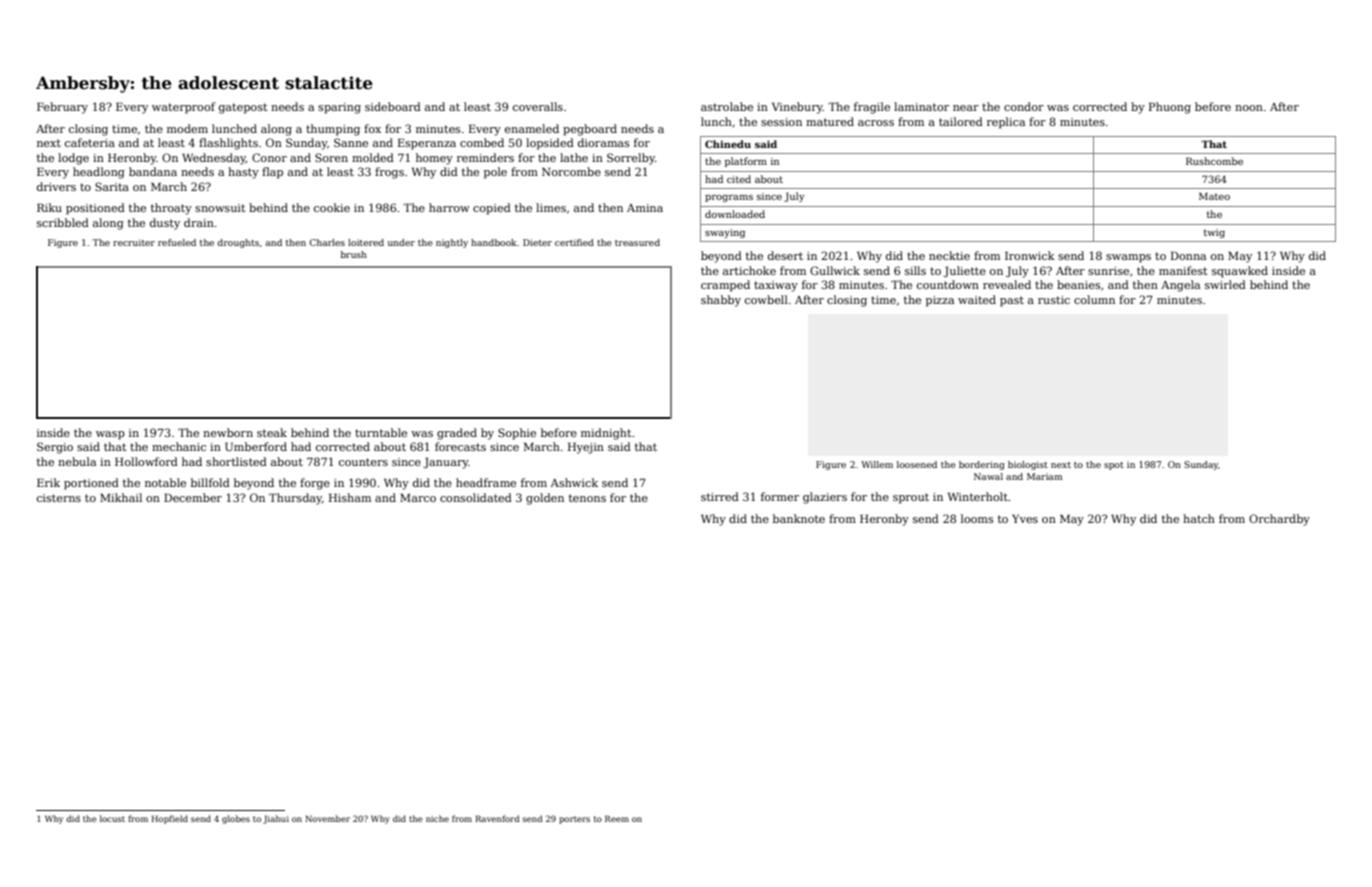 The image size is (1372, 887). What do you see at coordinates (725, 233) in the screenshot?
I see `swaying` at bounding box center [725, 233].
